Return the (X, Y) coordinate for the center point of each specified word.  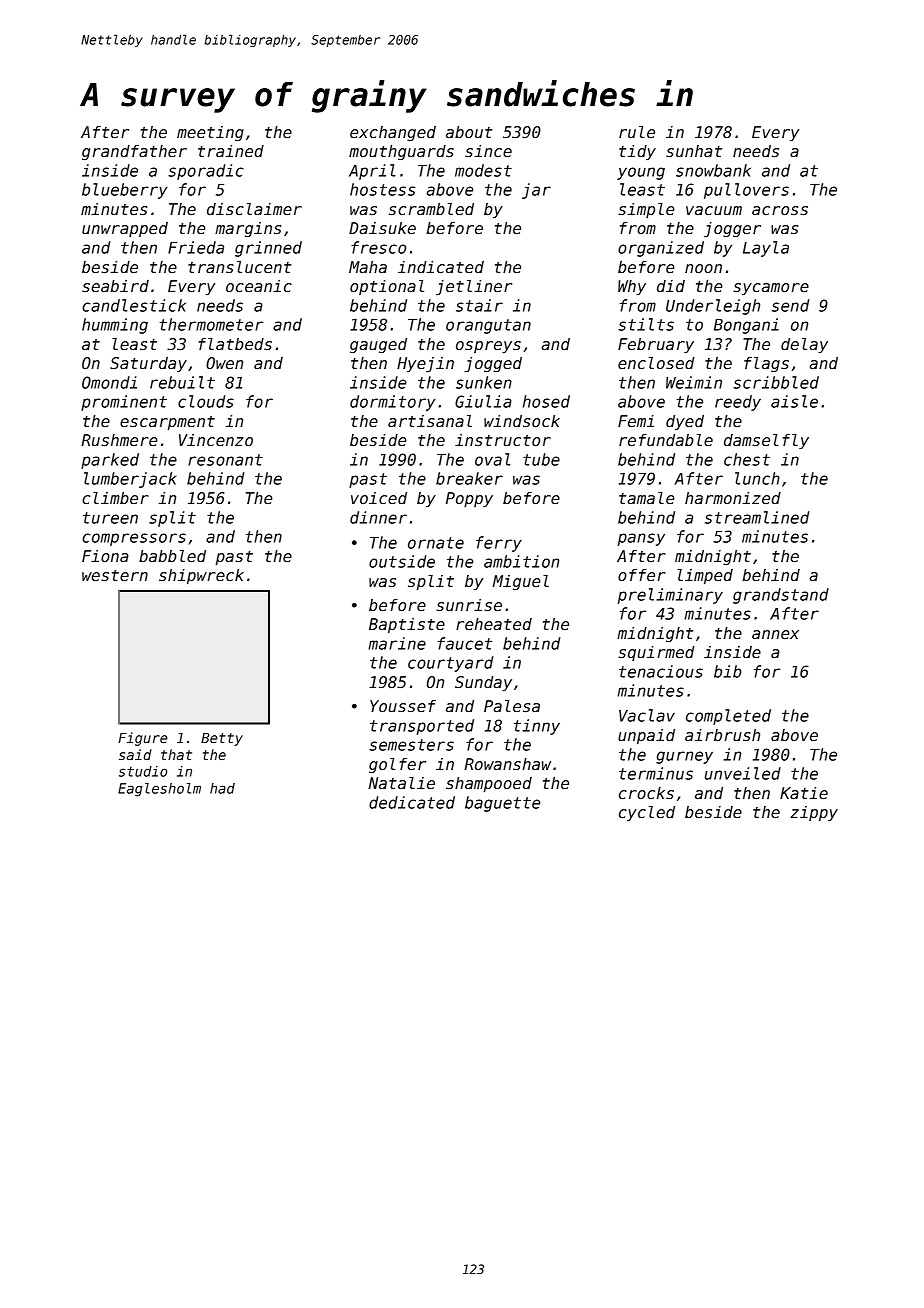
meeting (210, 133)
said (135, 754)
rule (637, 132)
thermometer (211, 324)
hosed (546, 401)
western (115, 576)
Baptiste (407, 625)
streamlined (757, 517)
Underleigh (713, 307)
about (469, 132)
